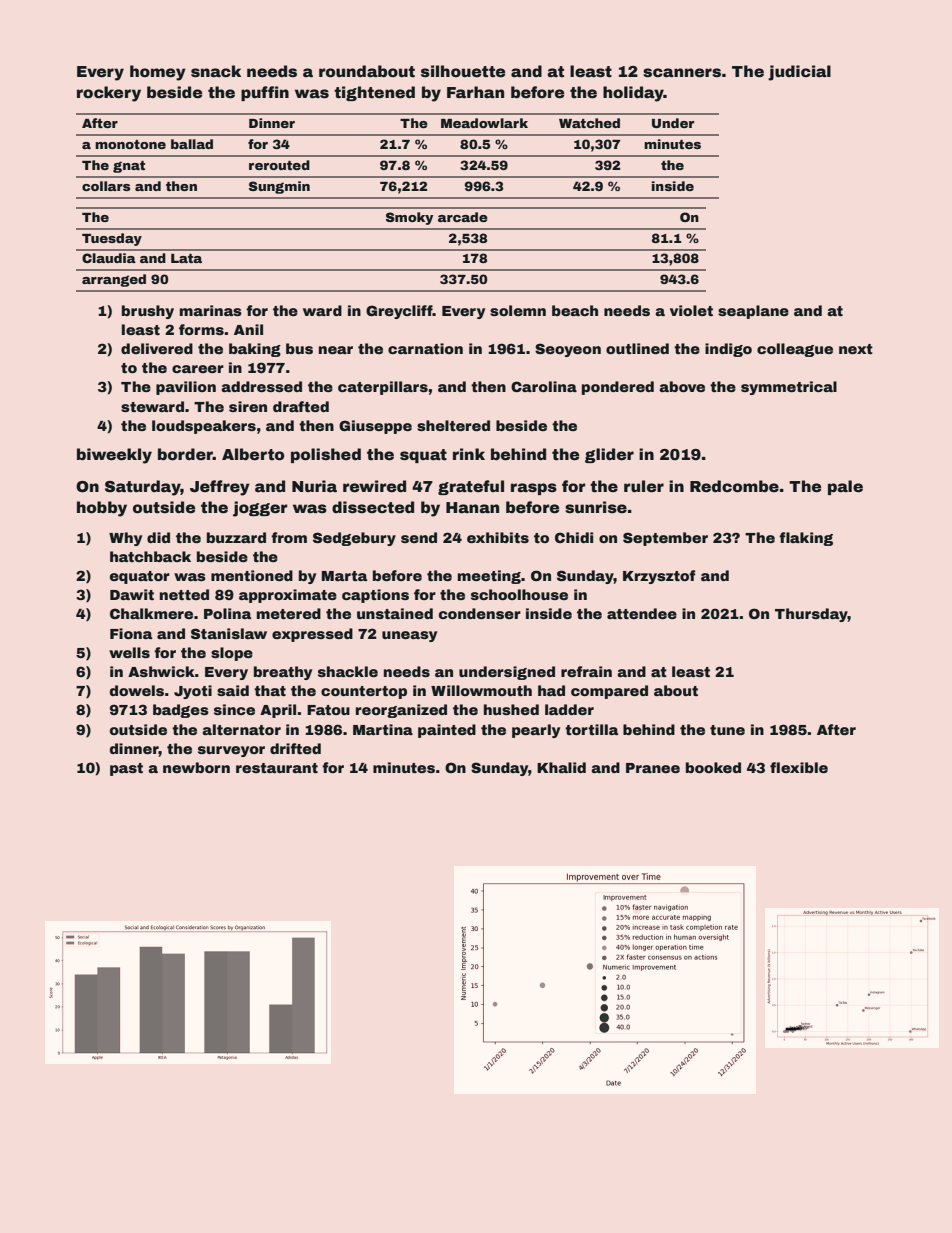 This page has height=1233, width=952. I want to click on homey, so click(158, 73).
